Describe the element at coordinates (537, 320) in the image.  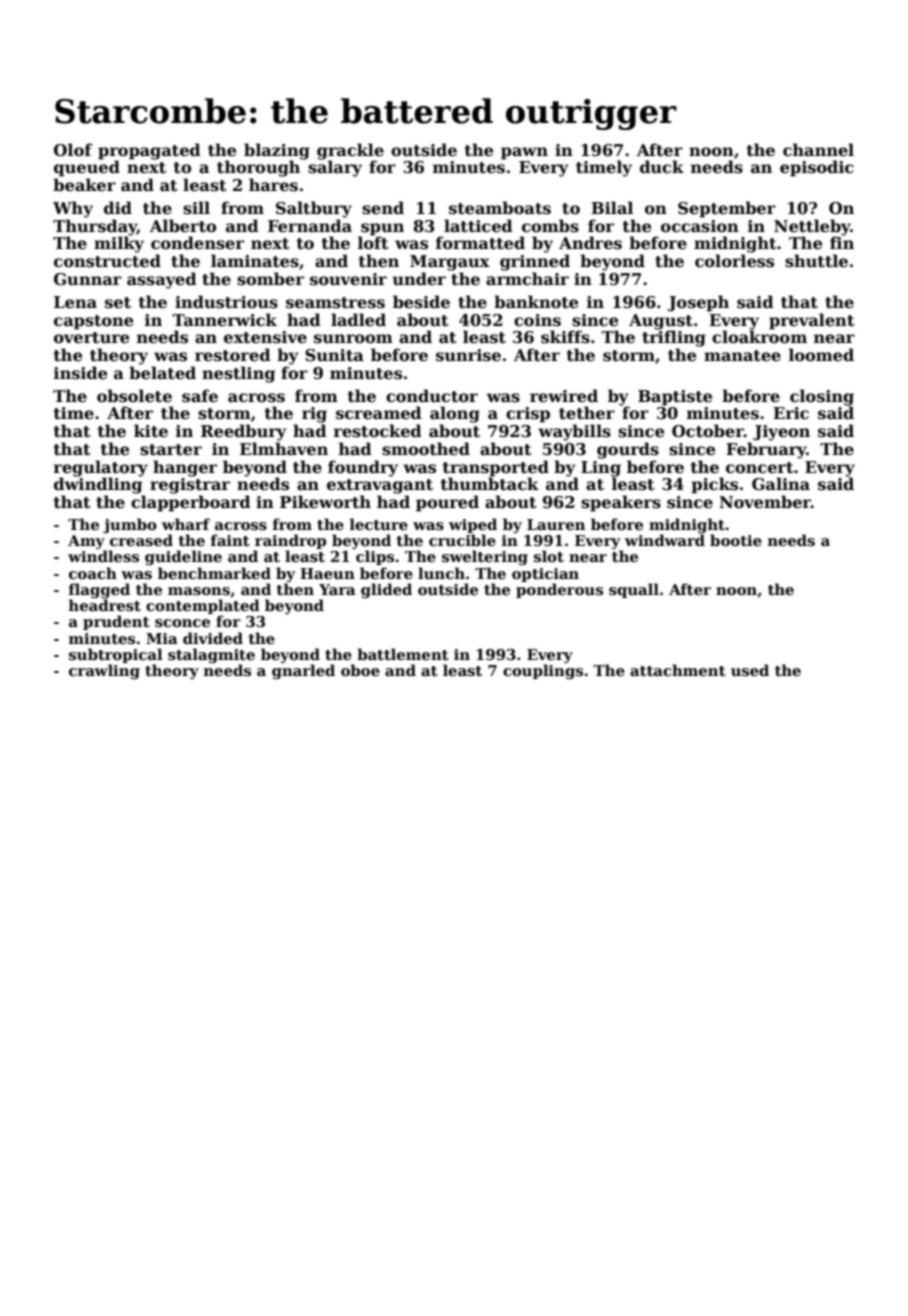
I see `coins` at that location.
